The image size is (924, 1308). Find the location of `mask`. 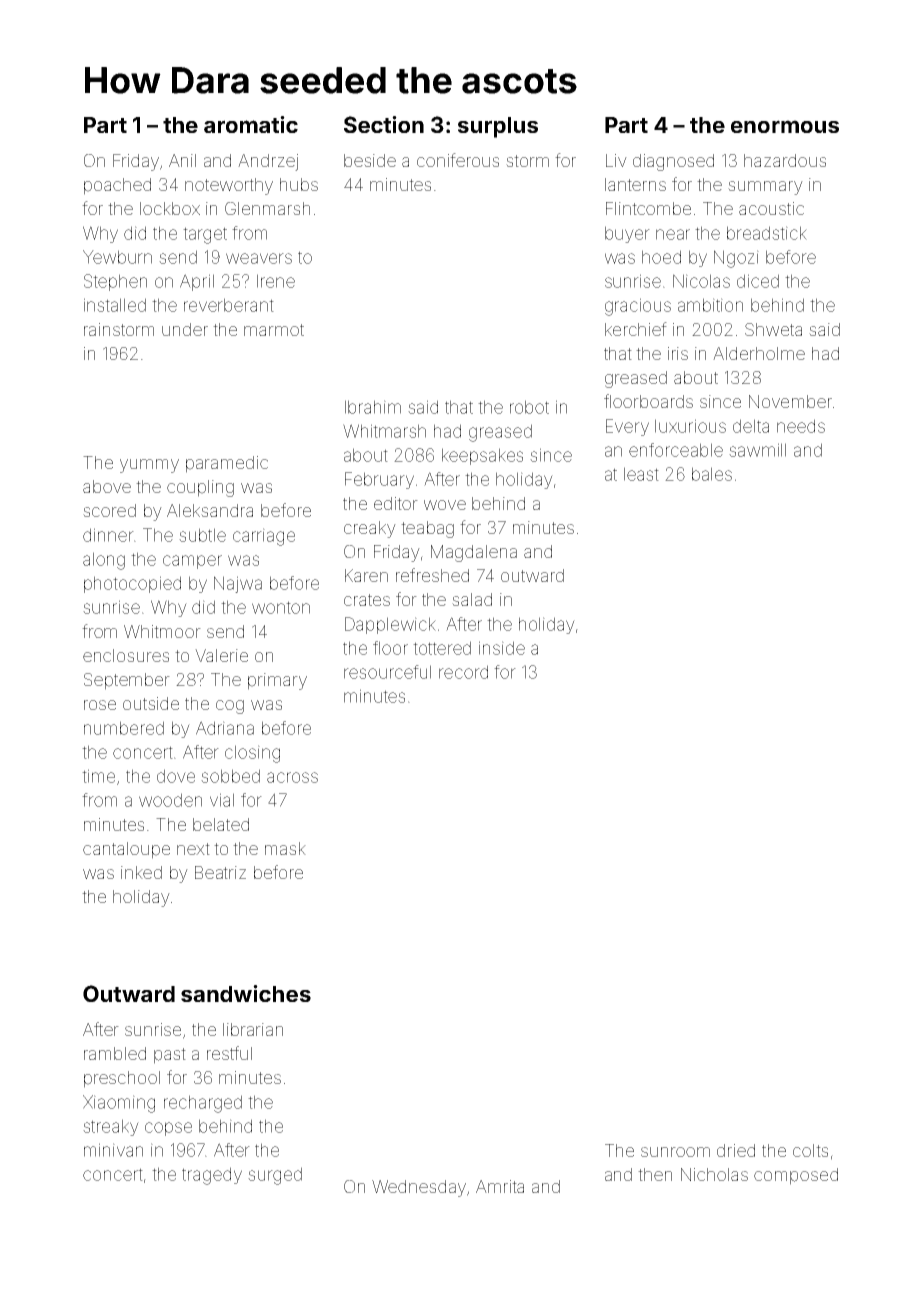

mask is located at coordinates (285, 848).
